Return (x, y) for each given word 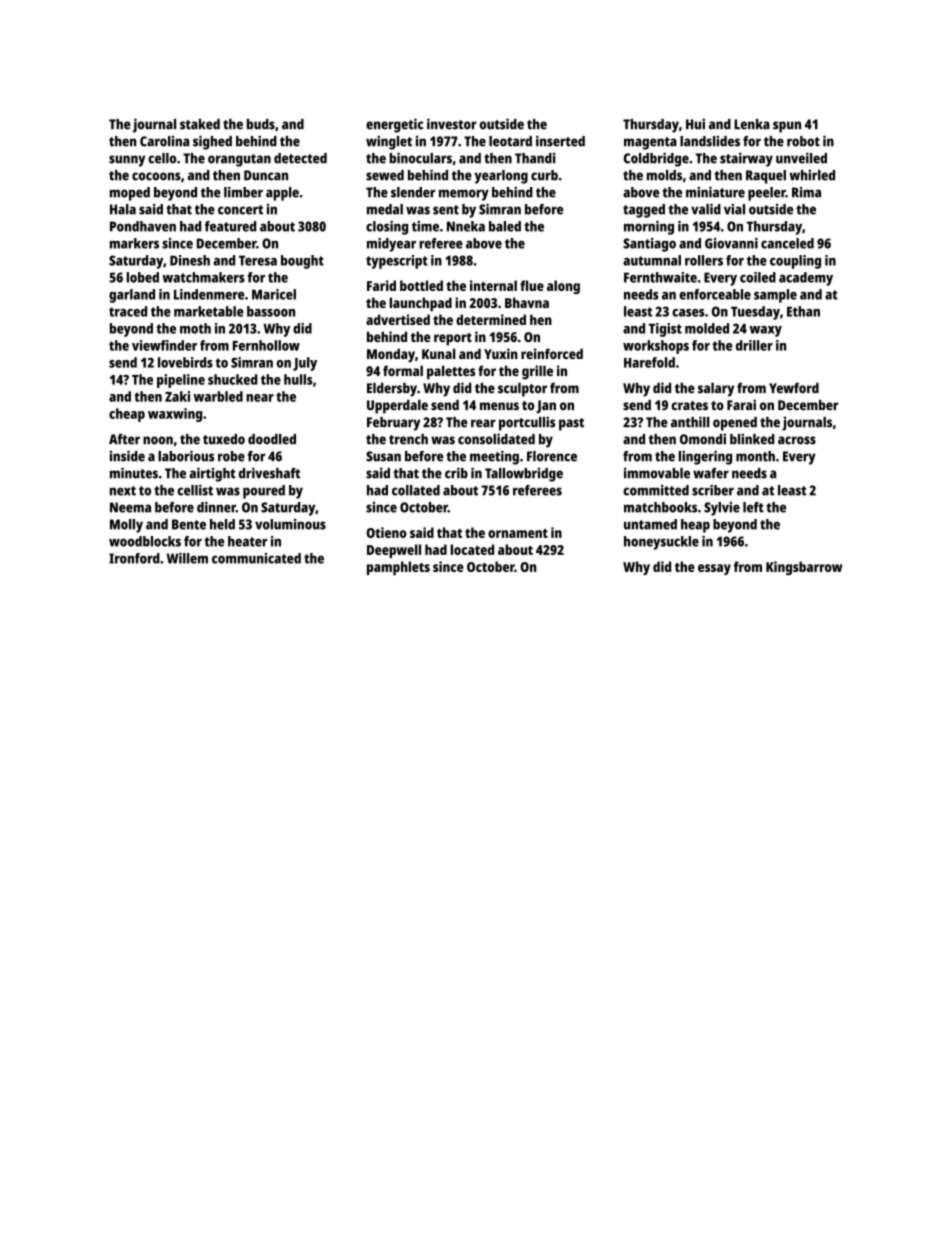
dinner (216, 507)
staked (200, 124)
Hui (695, 124)
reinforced (552, 353)
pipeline (181, 381)
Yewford (794, 387)
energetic (394, 125)
